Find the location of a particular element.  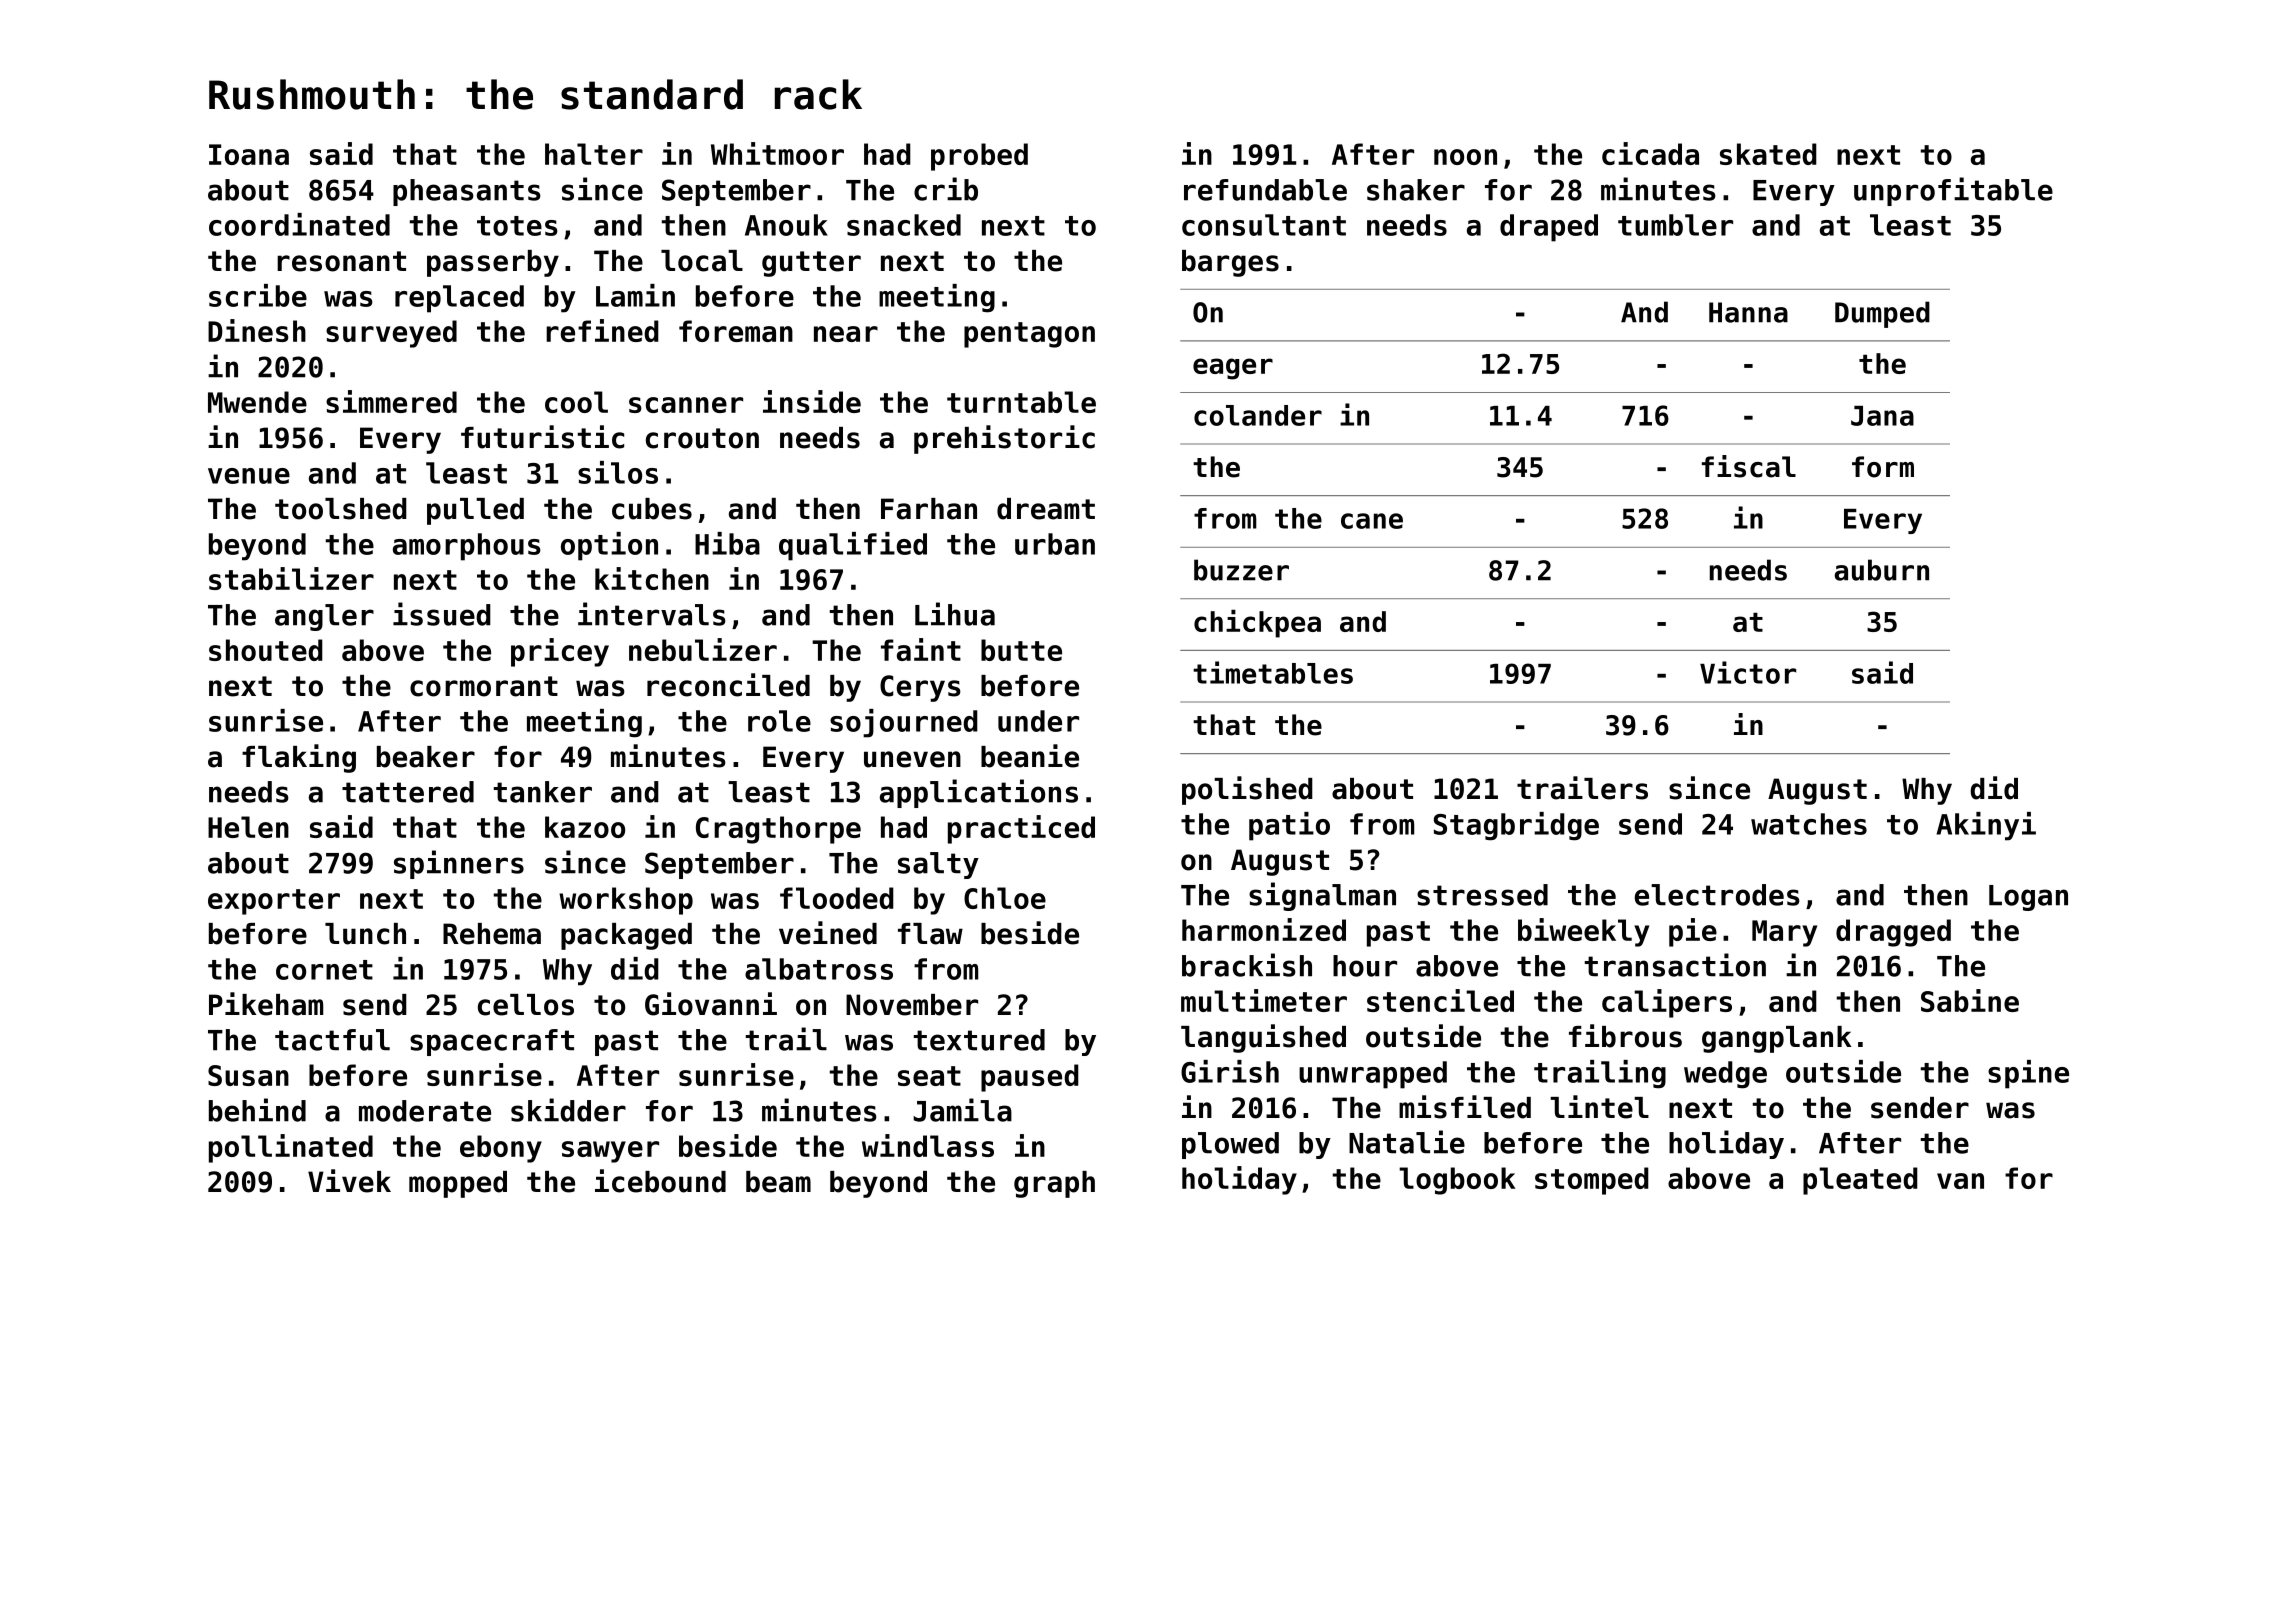

pulled is located at coordinates (475, 511).
